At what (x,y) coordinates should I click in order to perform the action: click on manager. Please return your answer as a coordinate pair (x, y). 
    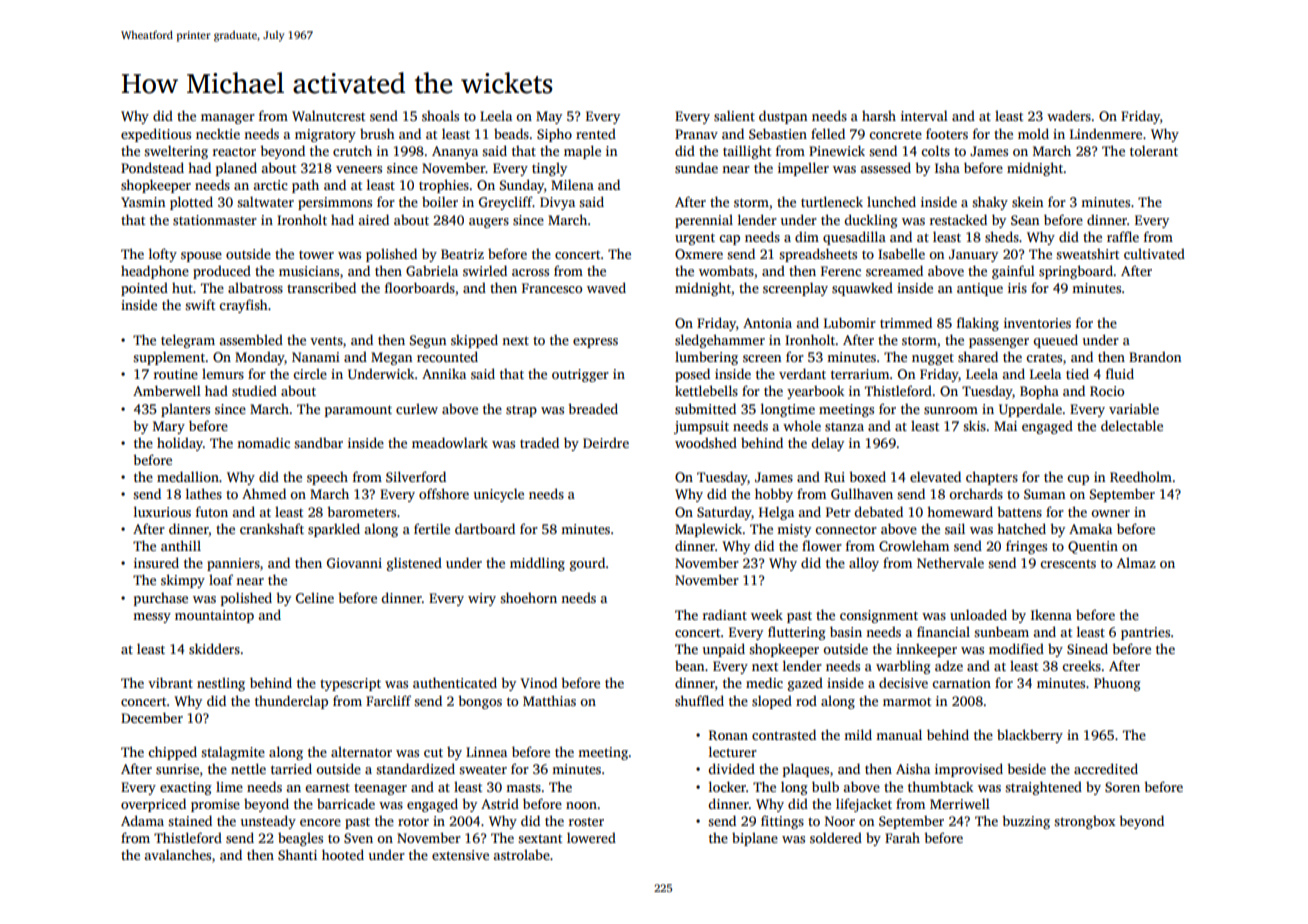
    Looking at the image, I should click on (228, 119).
